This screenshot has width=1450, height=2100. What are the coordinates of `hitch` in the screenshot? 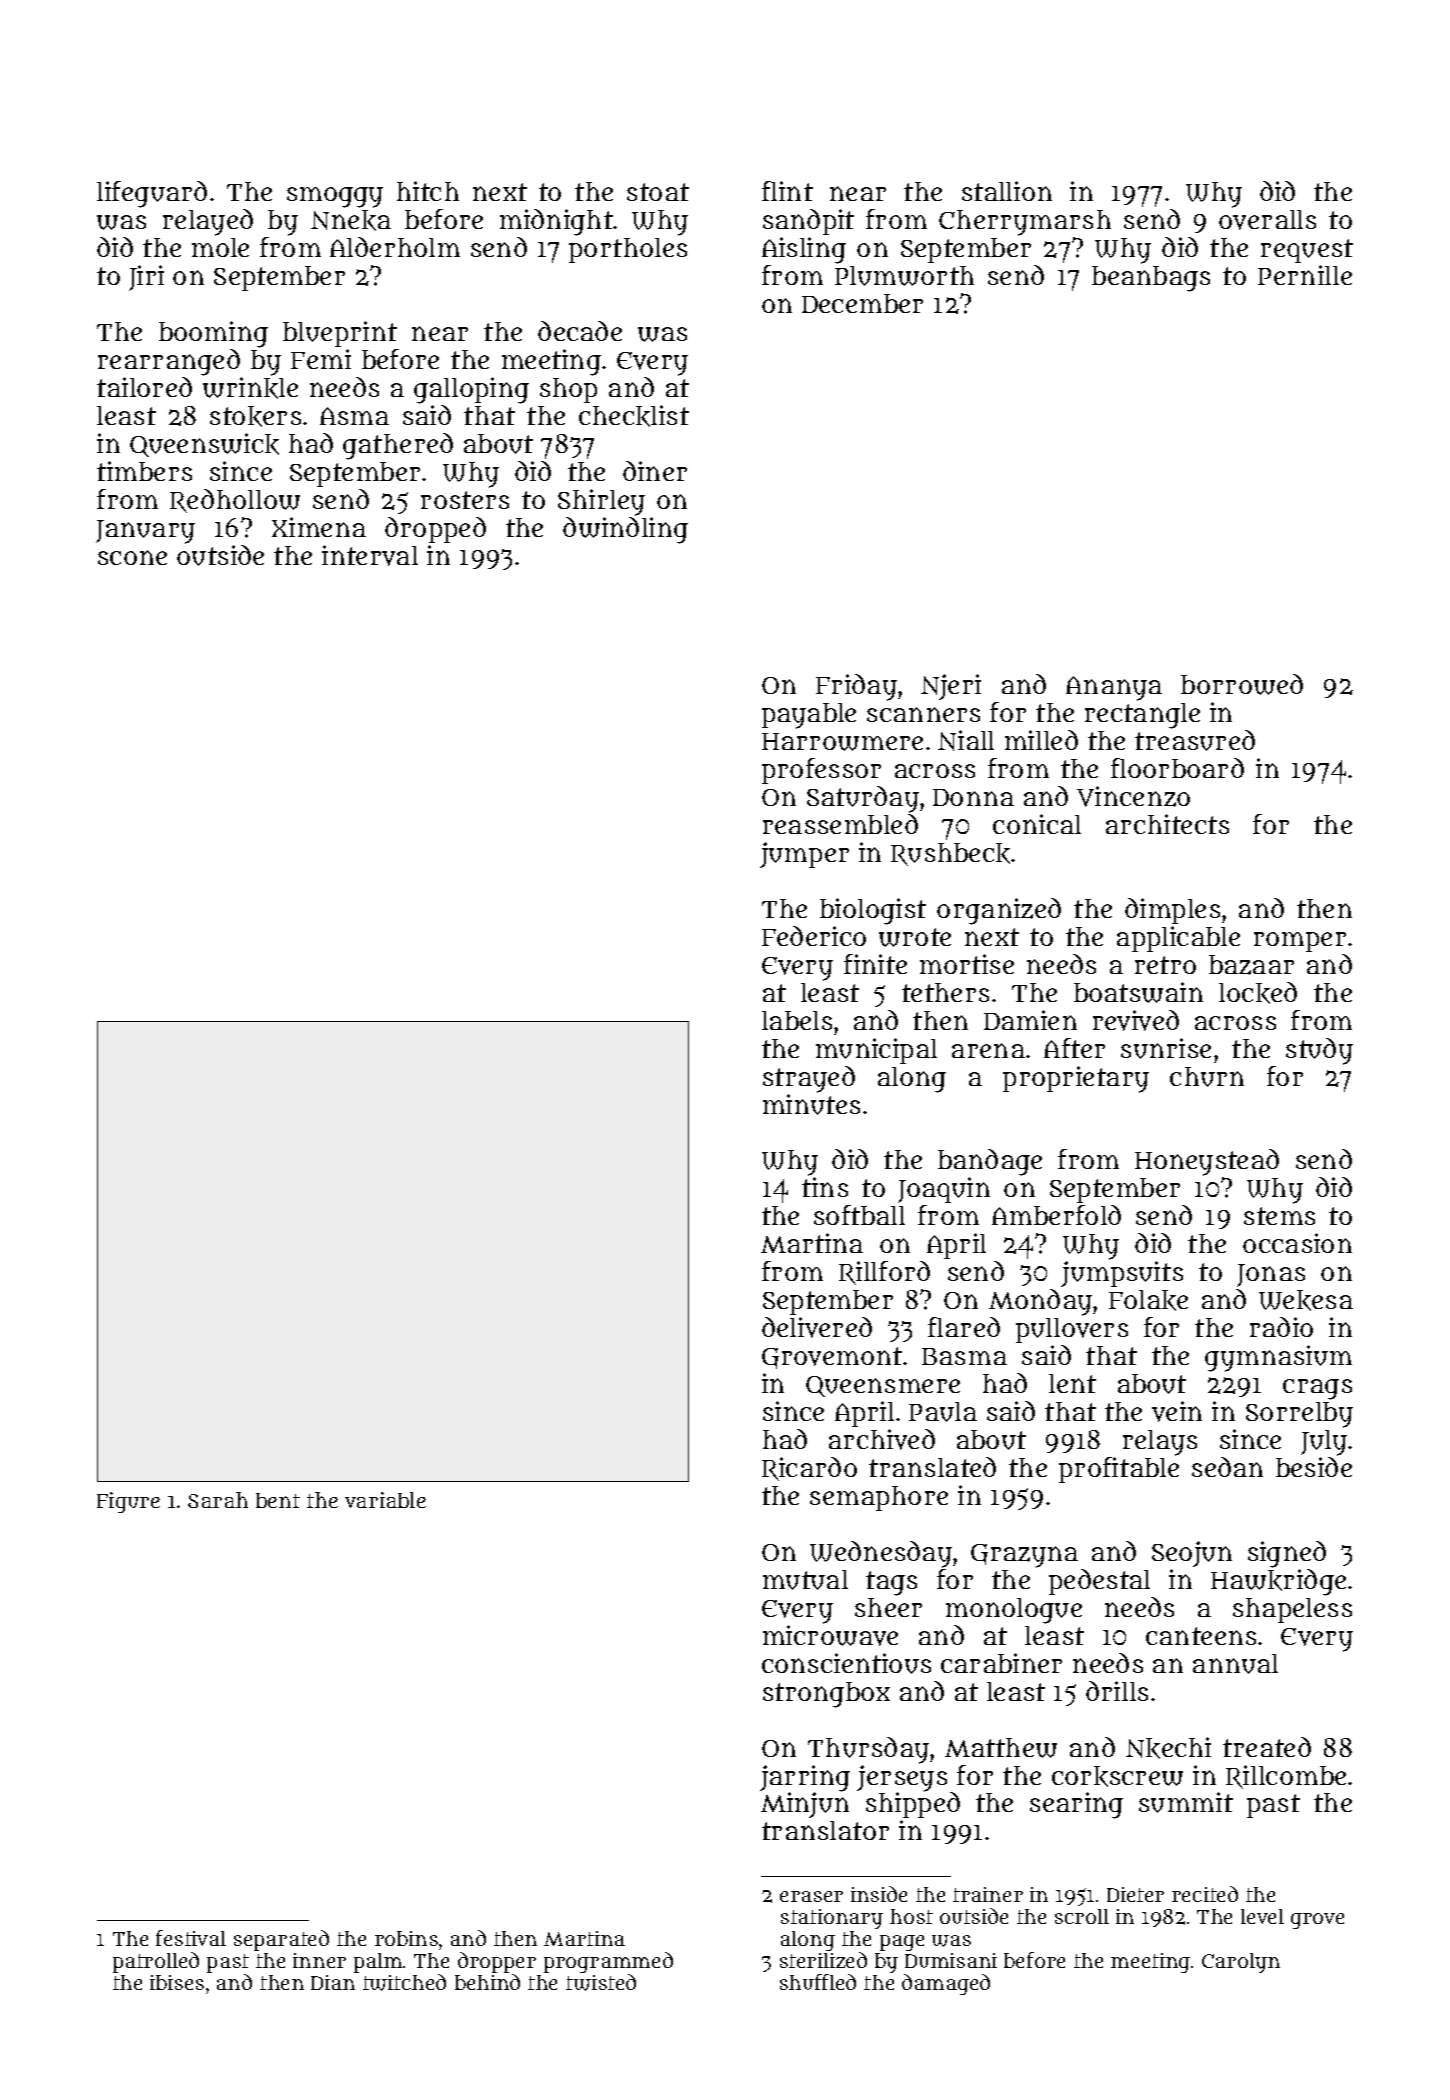 It's located at (428, 191).
